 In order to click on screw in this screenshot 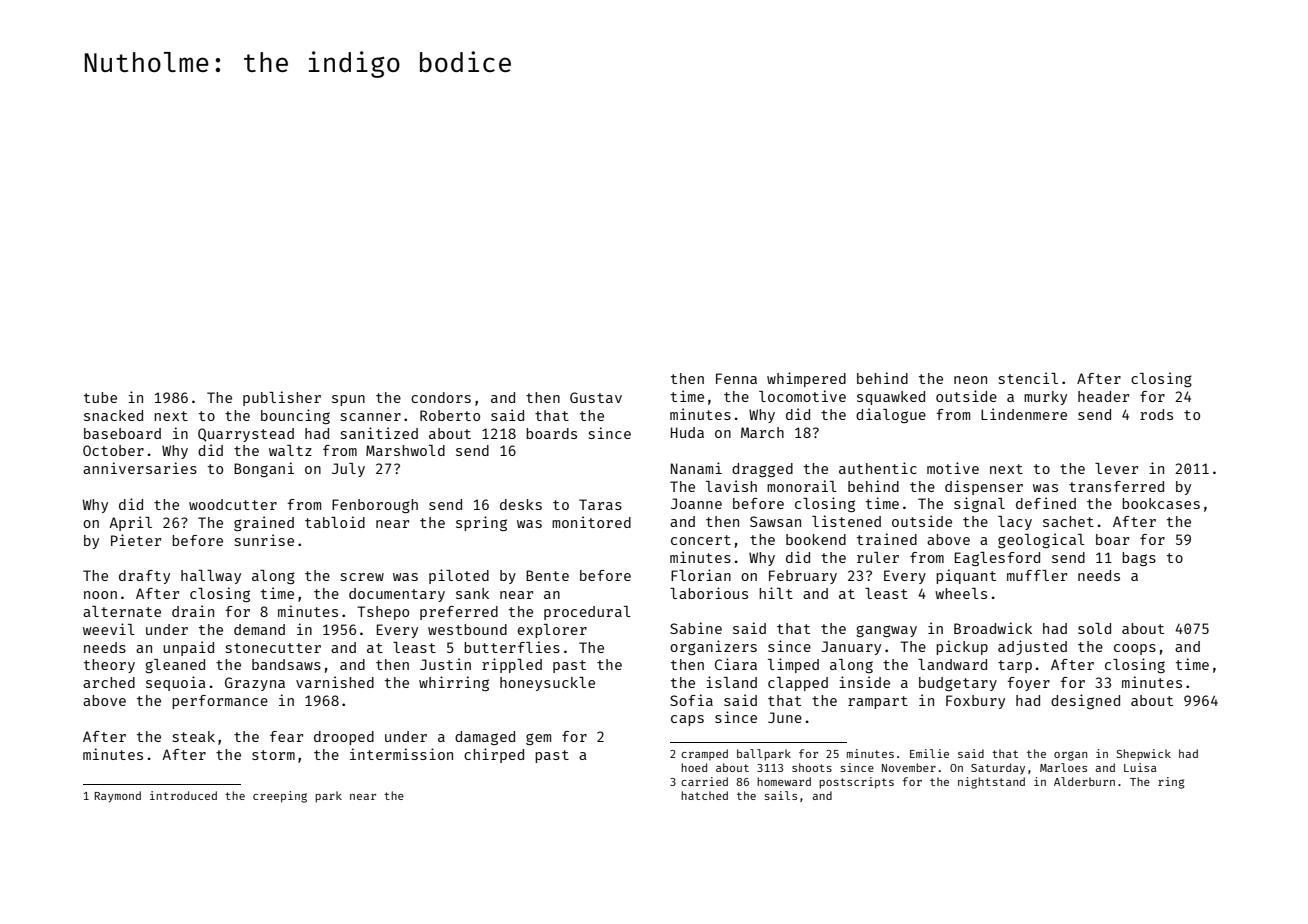, I will do `click(362, 577)`.
